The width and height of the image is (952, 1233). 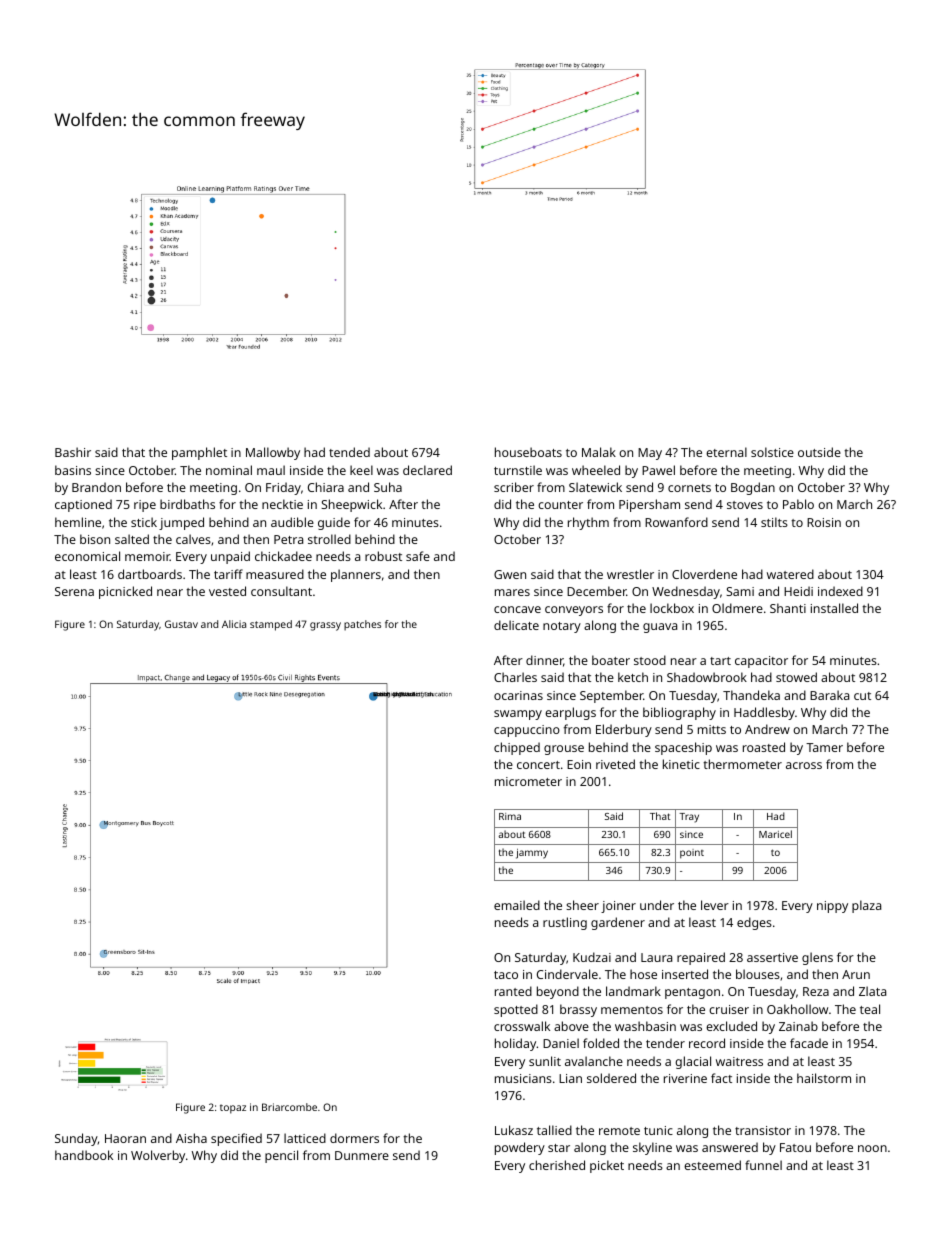 I want to click on Maricel, so click(x=775, y=834).
